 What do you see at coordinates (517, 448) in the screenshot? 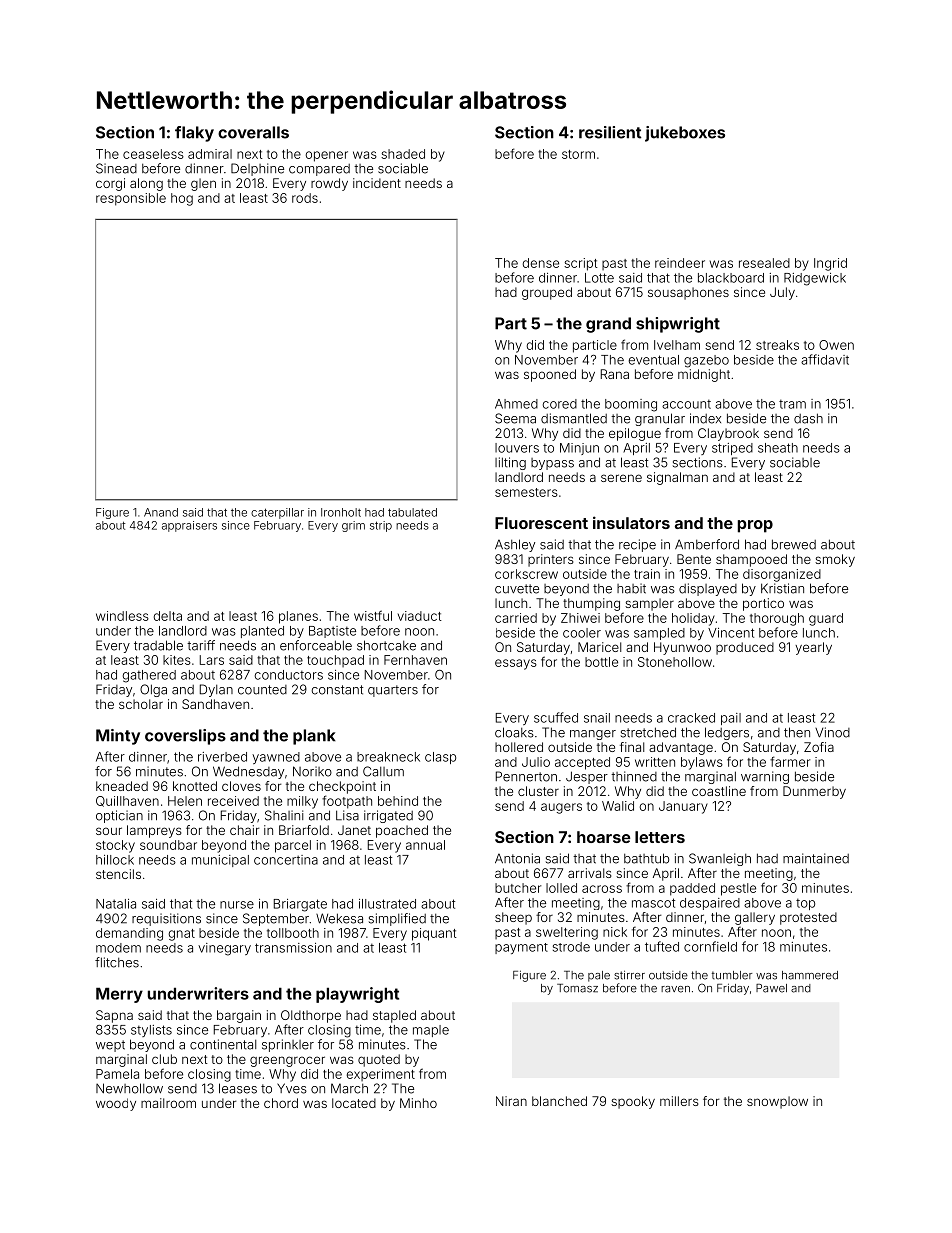
I see `louvers` at bounding box center [517, 448].
